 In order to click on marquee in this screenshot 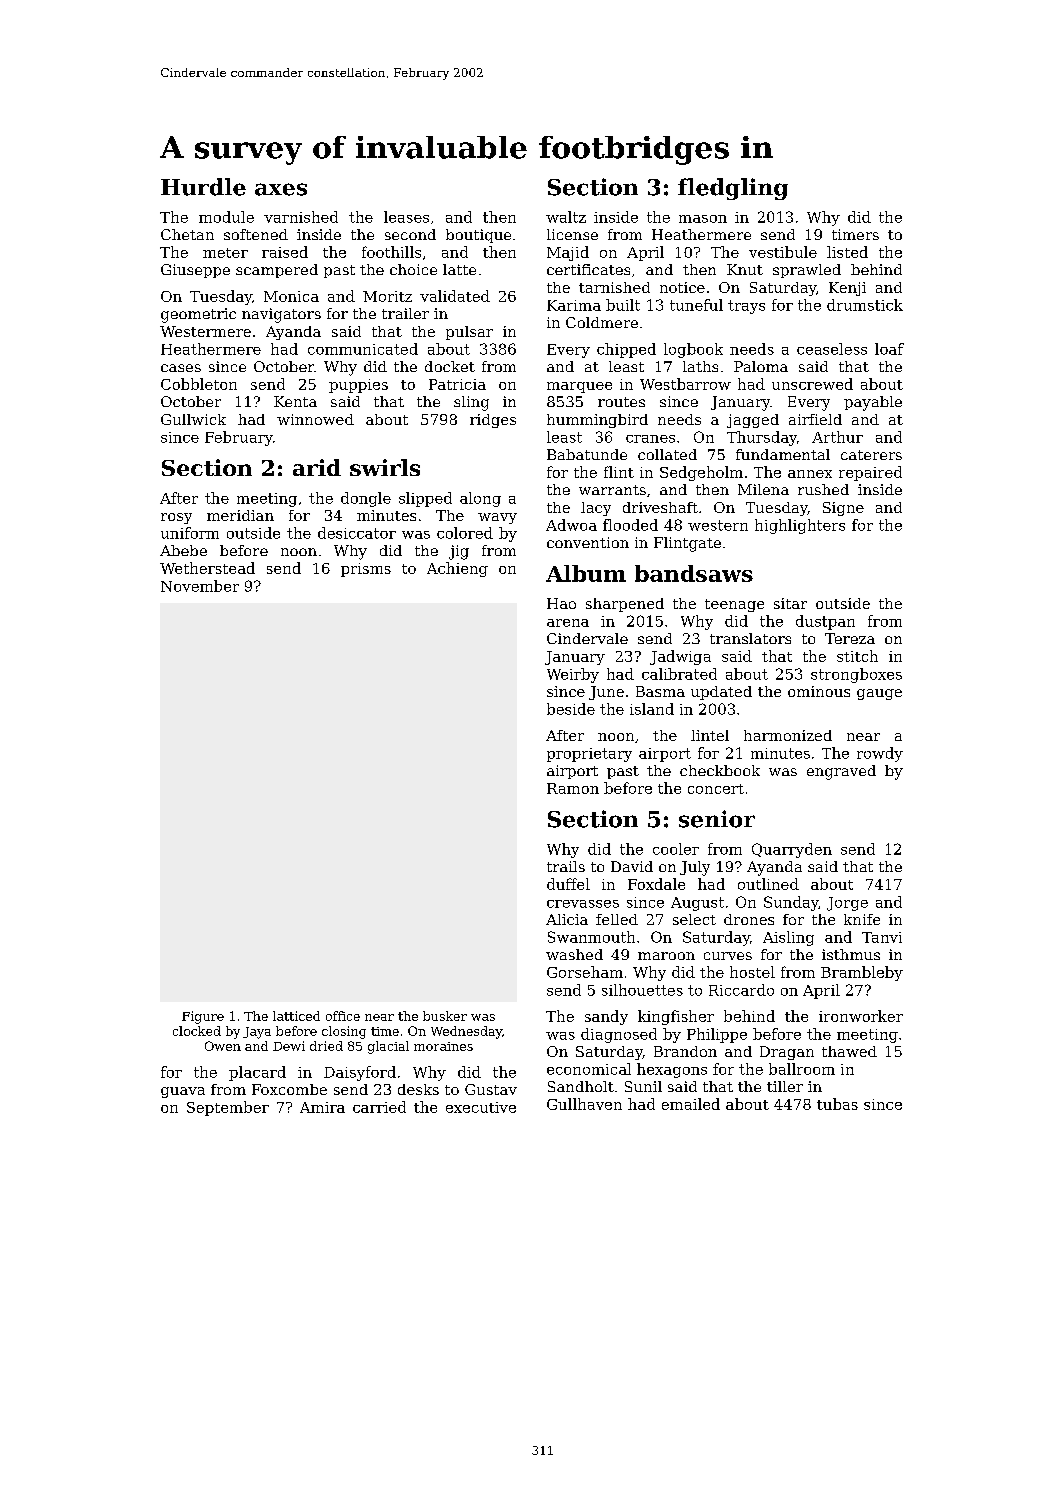, I will do `click(579, 387)`.
